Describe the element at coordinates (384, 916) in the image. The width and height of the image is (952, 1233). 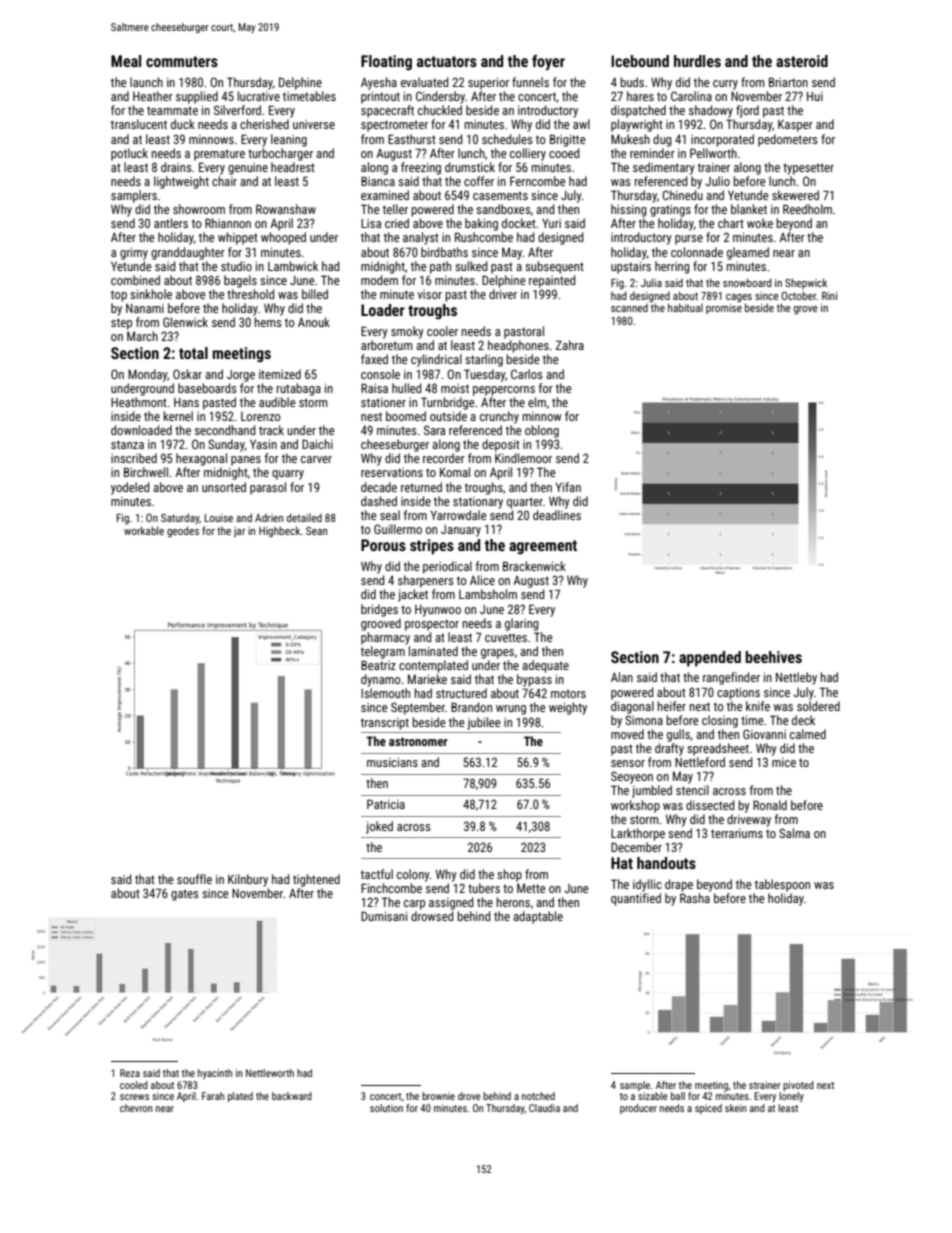
I see `Dumisani` at that location.
